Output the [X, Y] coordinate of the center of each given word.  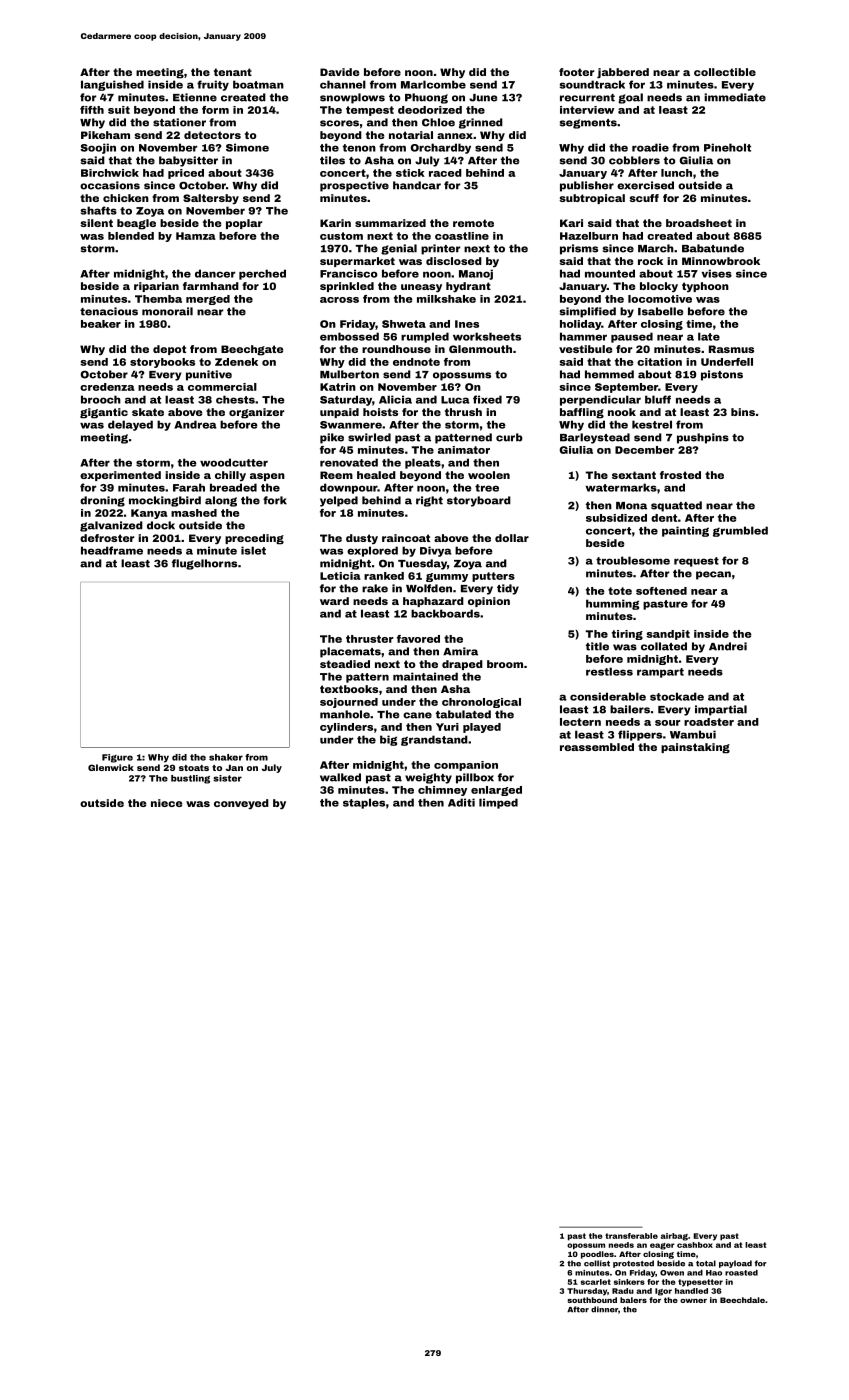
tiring [627, 635]
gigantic [104, 413]
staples [364, 803]
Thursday [587, 1292]
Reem [336, 475]
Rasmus [731, 349]
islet [253, 550]
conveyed [241, 804]
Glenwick [111, 767]
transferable [631, 1236]
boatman [258, 84]
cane [417, 715]
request [696, 562]
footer [576, 72]
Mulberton [349, 374]
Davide [339, 72]
